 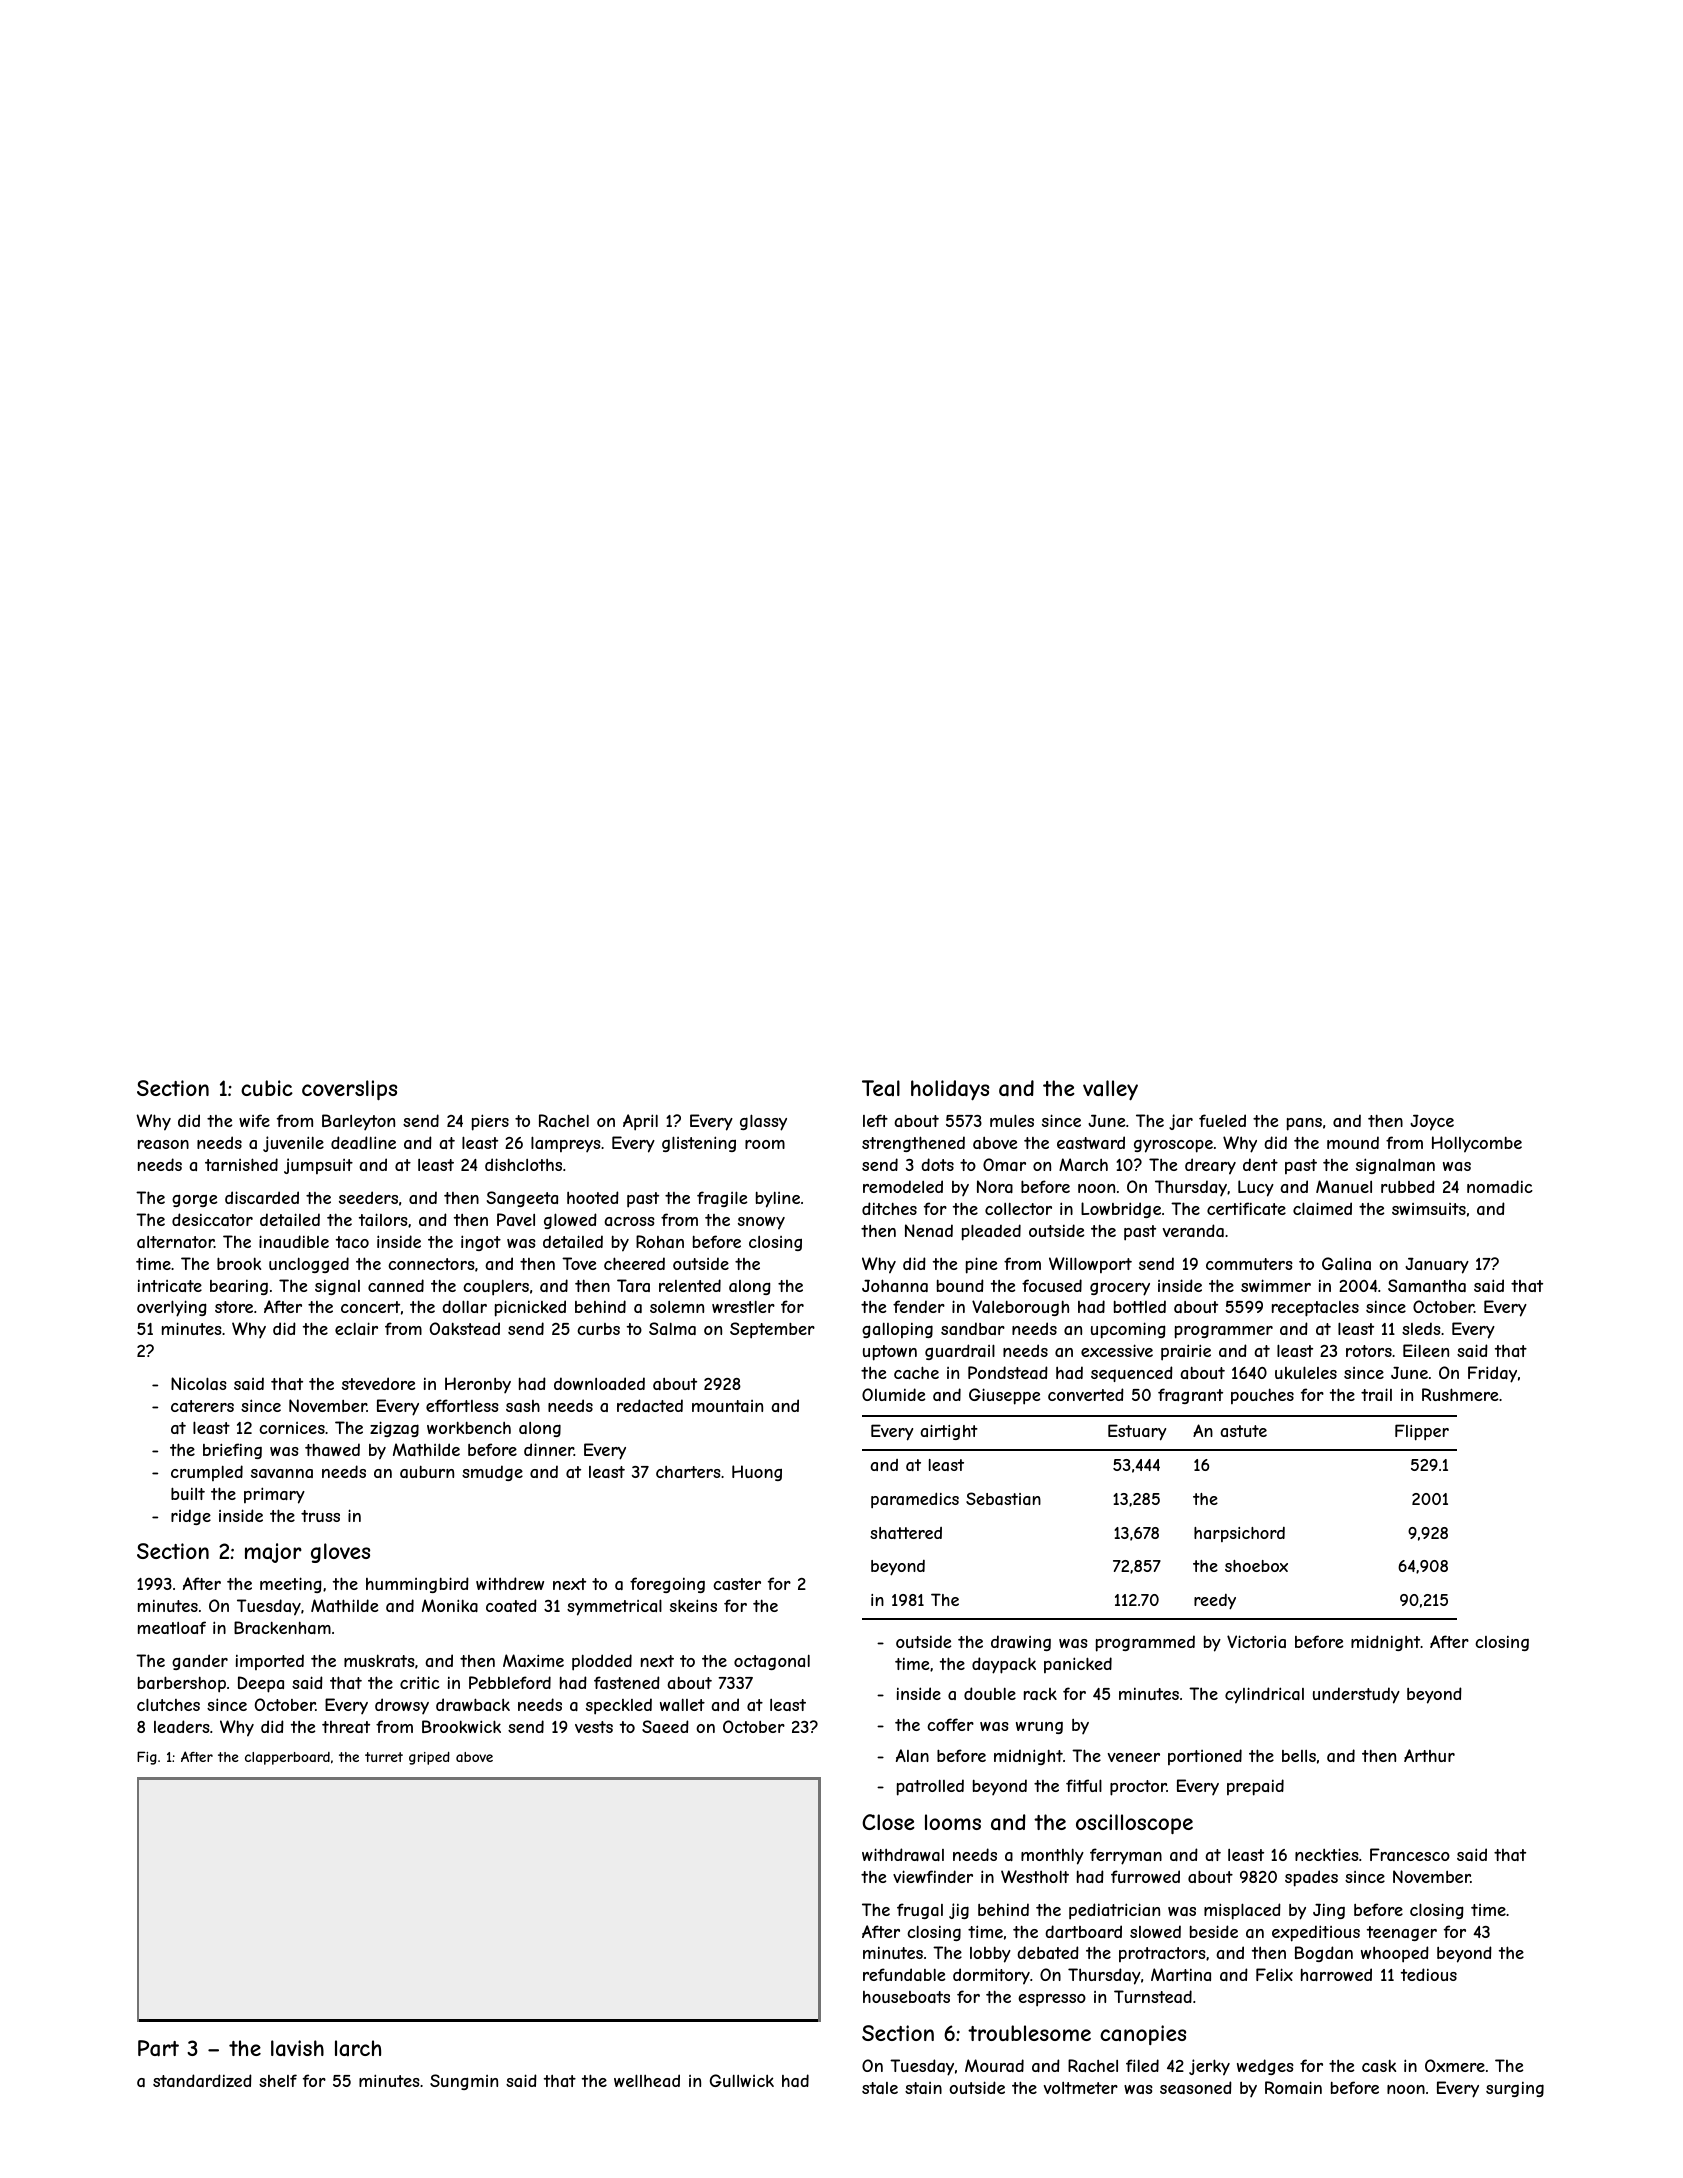 I want to click on lavish, so click(x=297, y=2048).
